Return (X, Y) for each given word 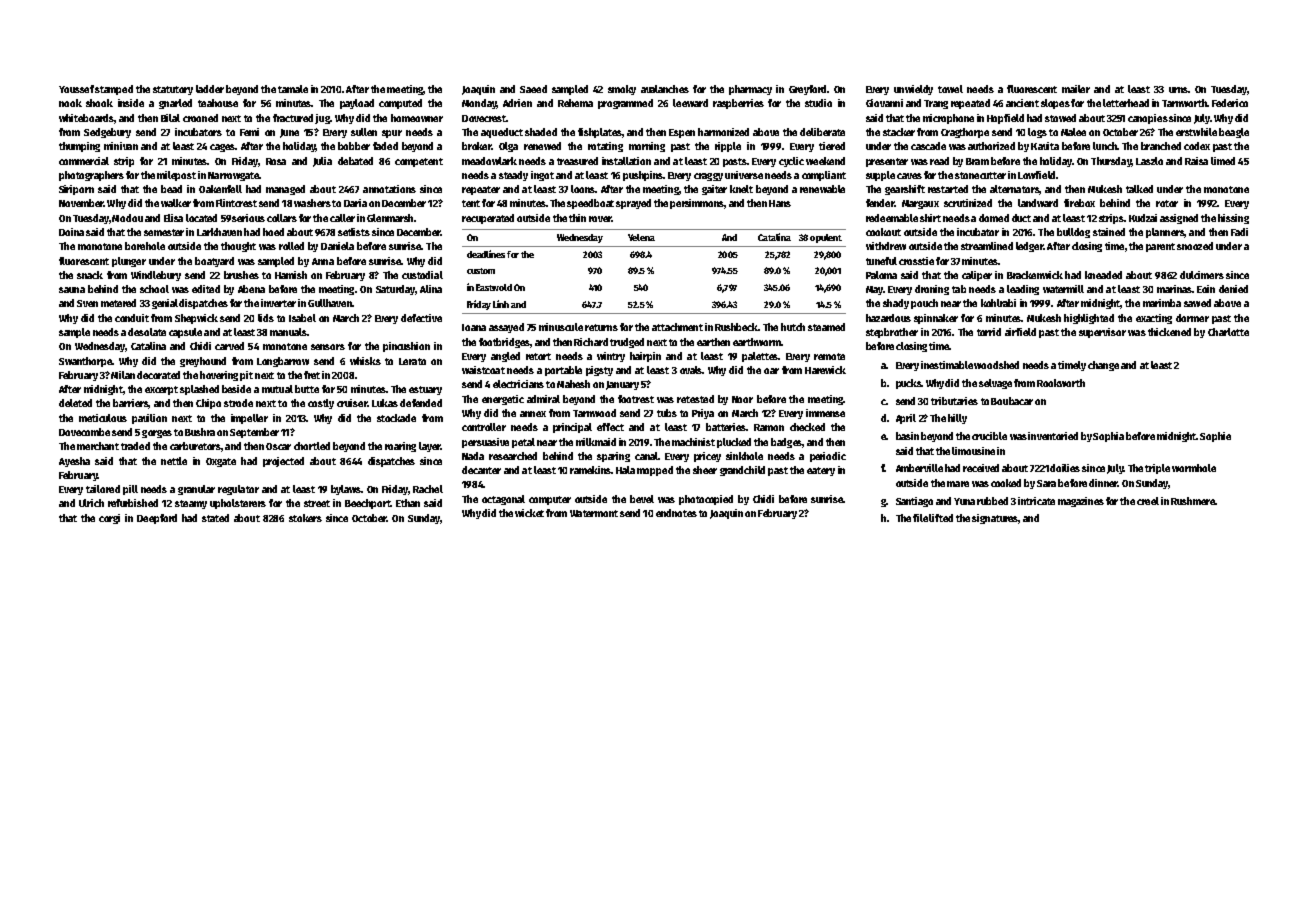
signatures (995, 519)
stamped (114, 90)
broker (476, 146)
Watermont (594, 513)
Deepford (157, 519)
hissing (1233, 219)
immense (825, 413)
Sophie (1215, 437)
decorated (158, 375)
